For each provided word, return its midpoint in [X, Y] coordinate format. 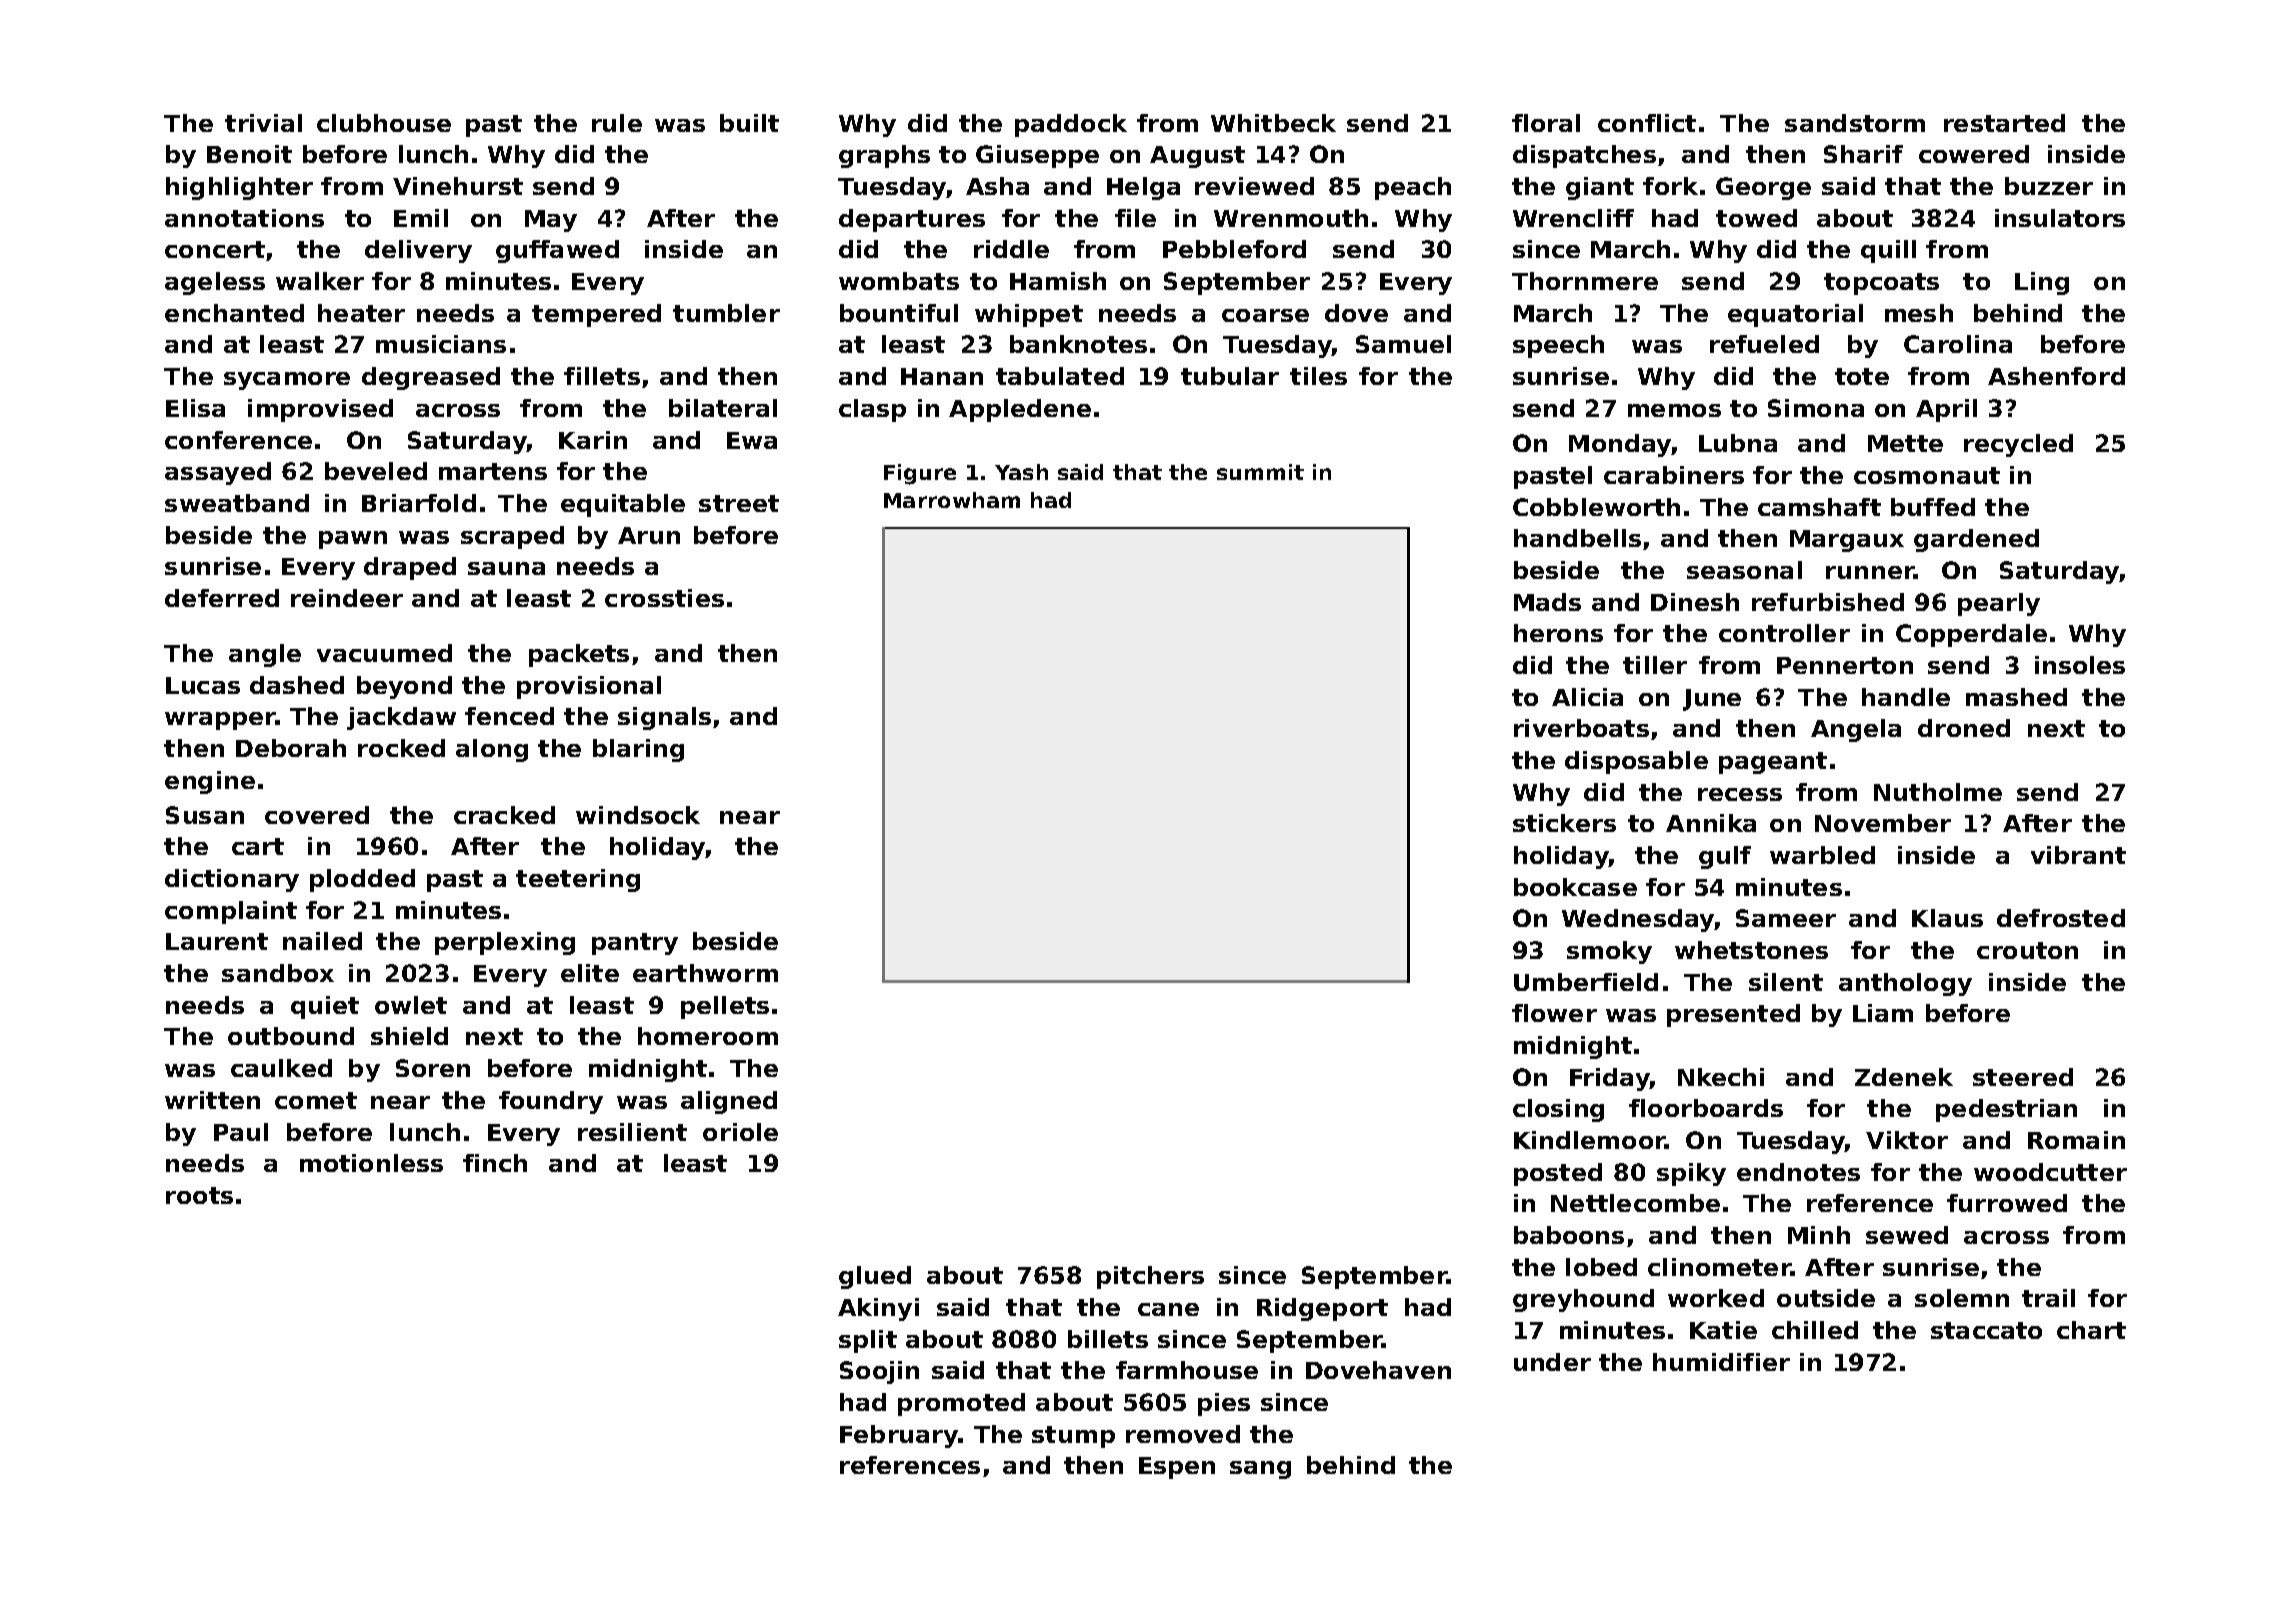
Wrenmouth [1291, 218]
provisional [589, 687]
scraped [512, 537]
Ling [2042, 283]
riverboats [1581, 728]
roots [199, 1195]
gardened [1976, 540]
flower [1554, 1013]
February [899, 1436]
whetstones [1751, 950]
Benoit [249, 154]
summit [1260, 472]
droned [1964, 728]
